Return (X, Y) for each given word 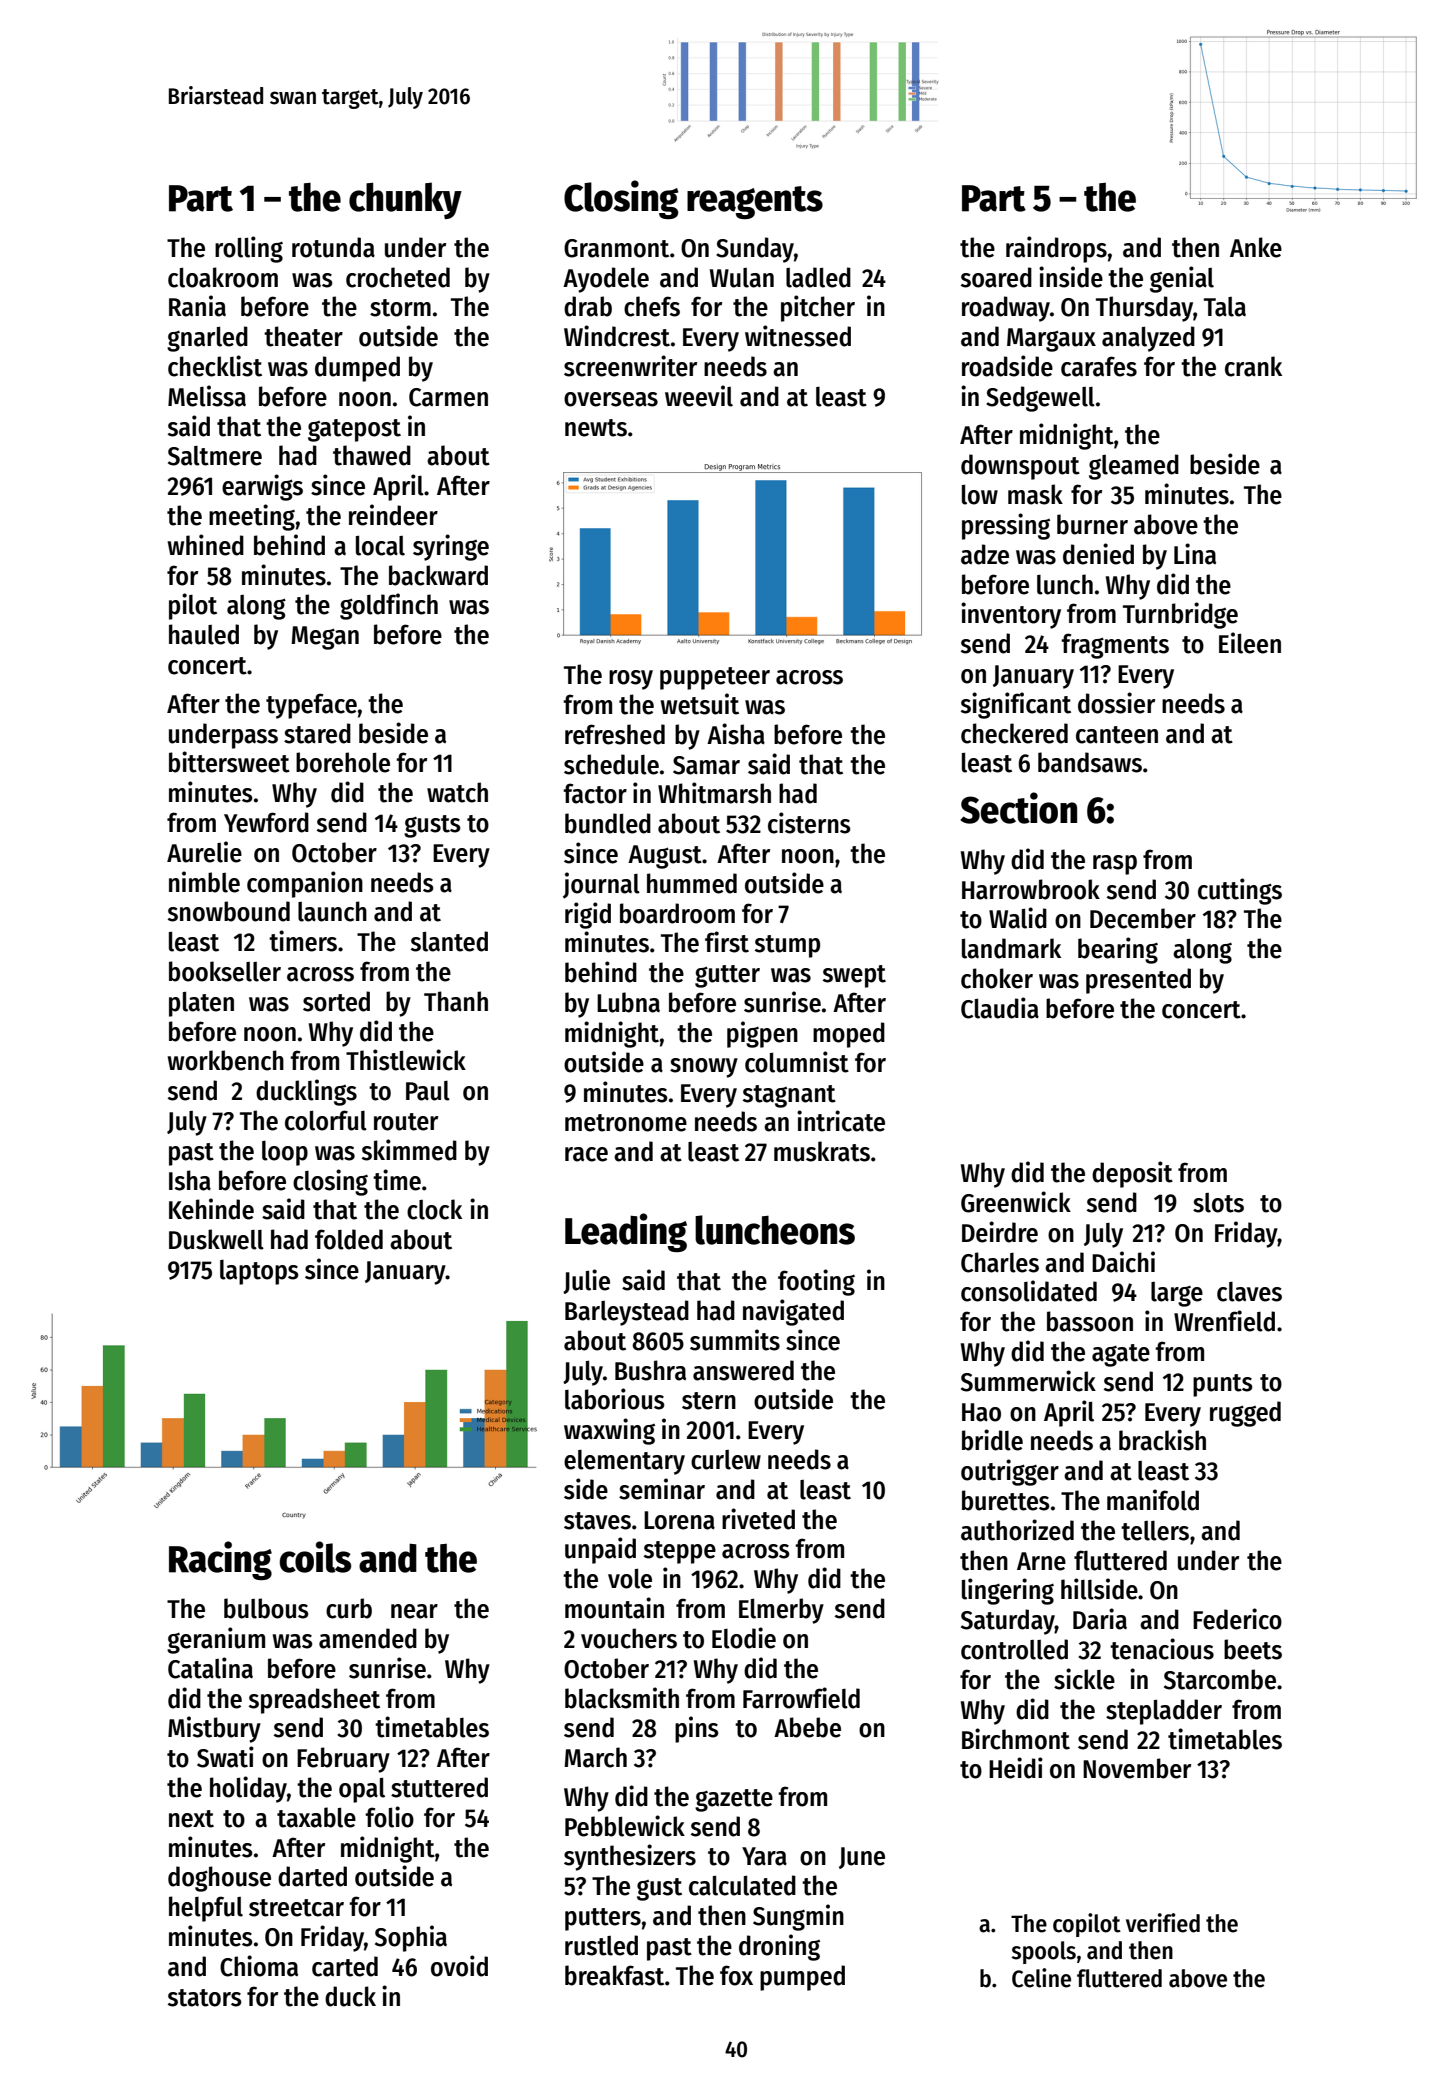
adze (985, 554)
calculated (742, 1885)
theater (303, 336)
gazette (734, 1800)
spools (1043, 1952)
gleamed (1134, 467)
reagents (755, 202)
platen (201, 1004)
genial (1182, 279)
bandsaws (1090, 762)
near (414, 1611)
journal (601, 885)
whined (206, 545)
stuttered (439, 1787)
